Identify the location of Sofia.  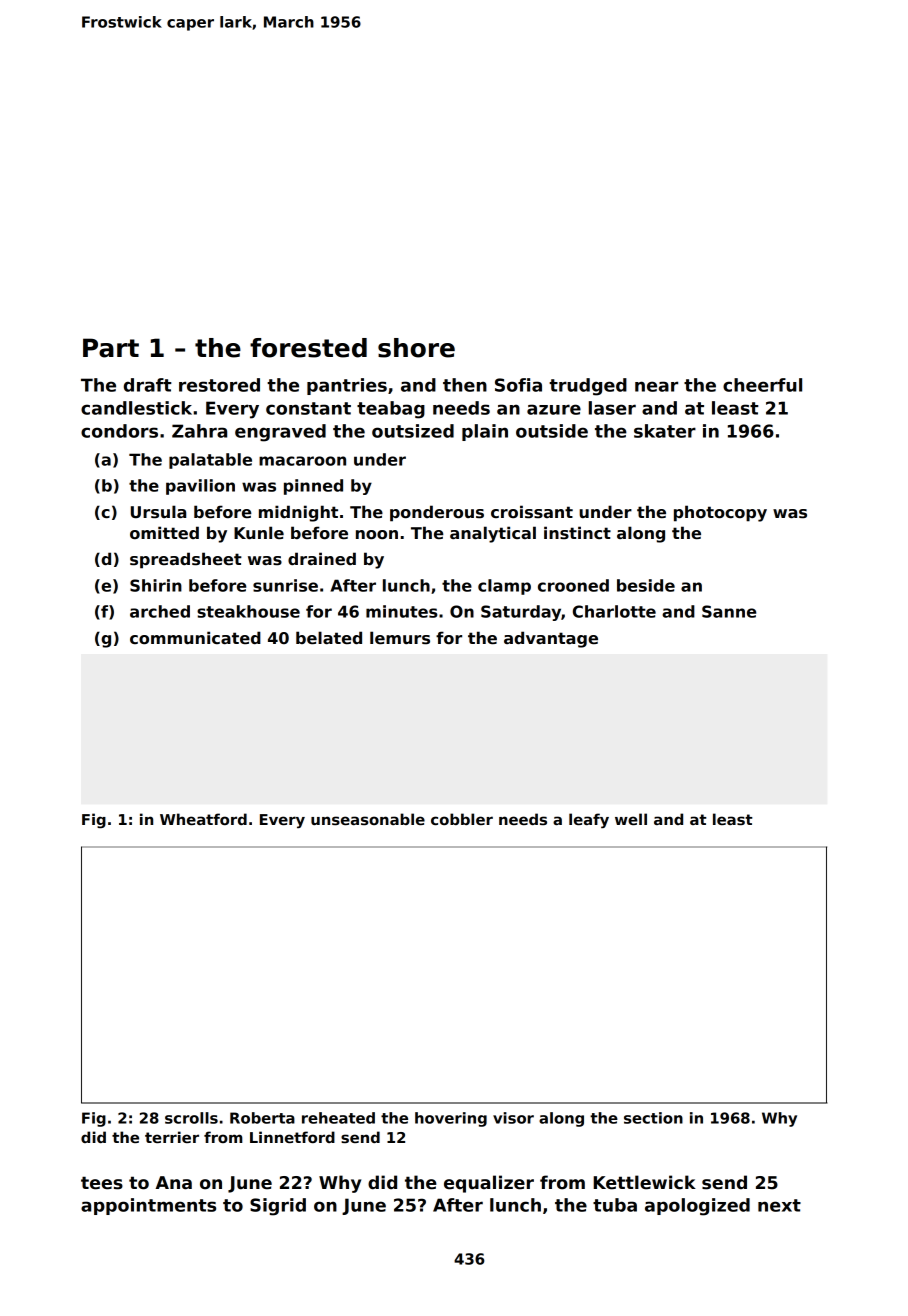
(518, 385).
